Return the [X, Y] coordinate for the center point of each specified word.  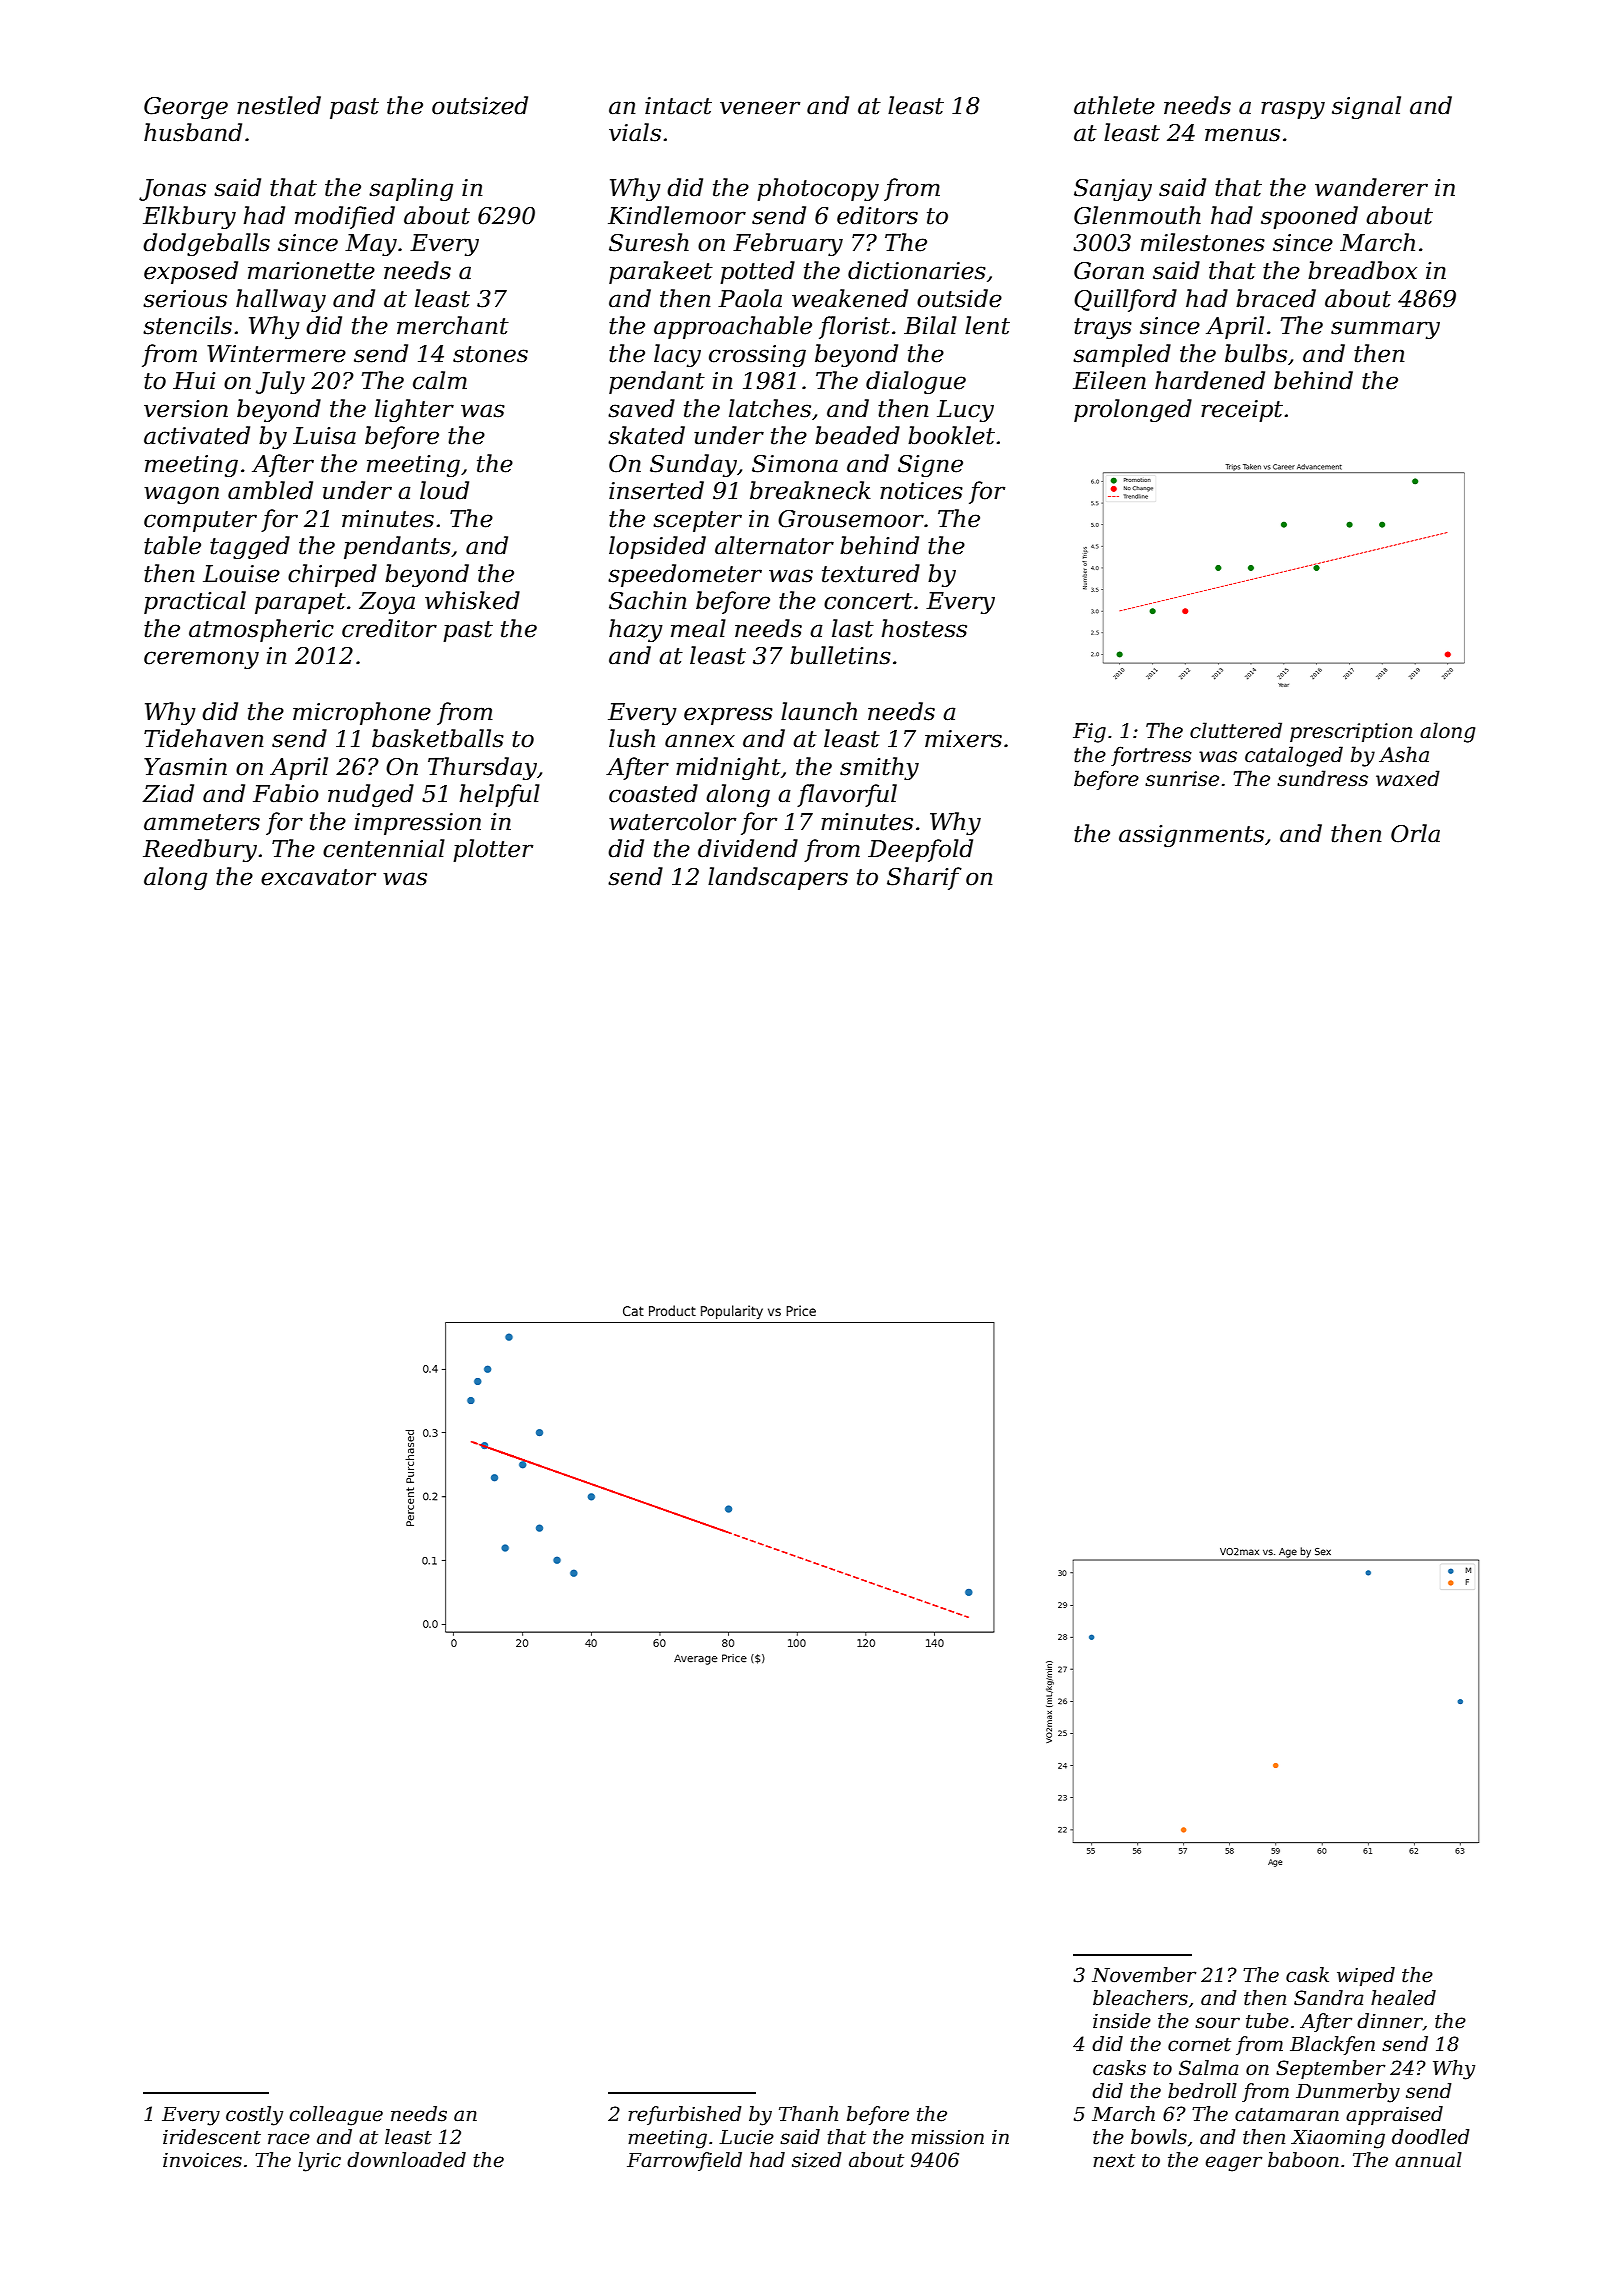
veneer [760, 108]
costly [254, 2116]
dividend [748, 848]
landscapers [778, 878]
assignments [1191, 836]
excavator [318, 877]
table [172, 545]
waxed [1408, 778]
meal [698, 628]
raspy [1293, 110]
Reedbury [200, 850]
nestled [279, 105]
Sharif [924, 878]
